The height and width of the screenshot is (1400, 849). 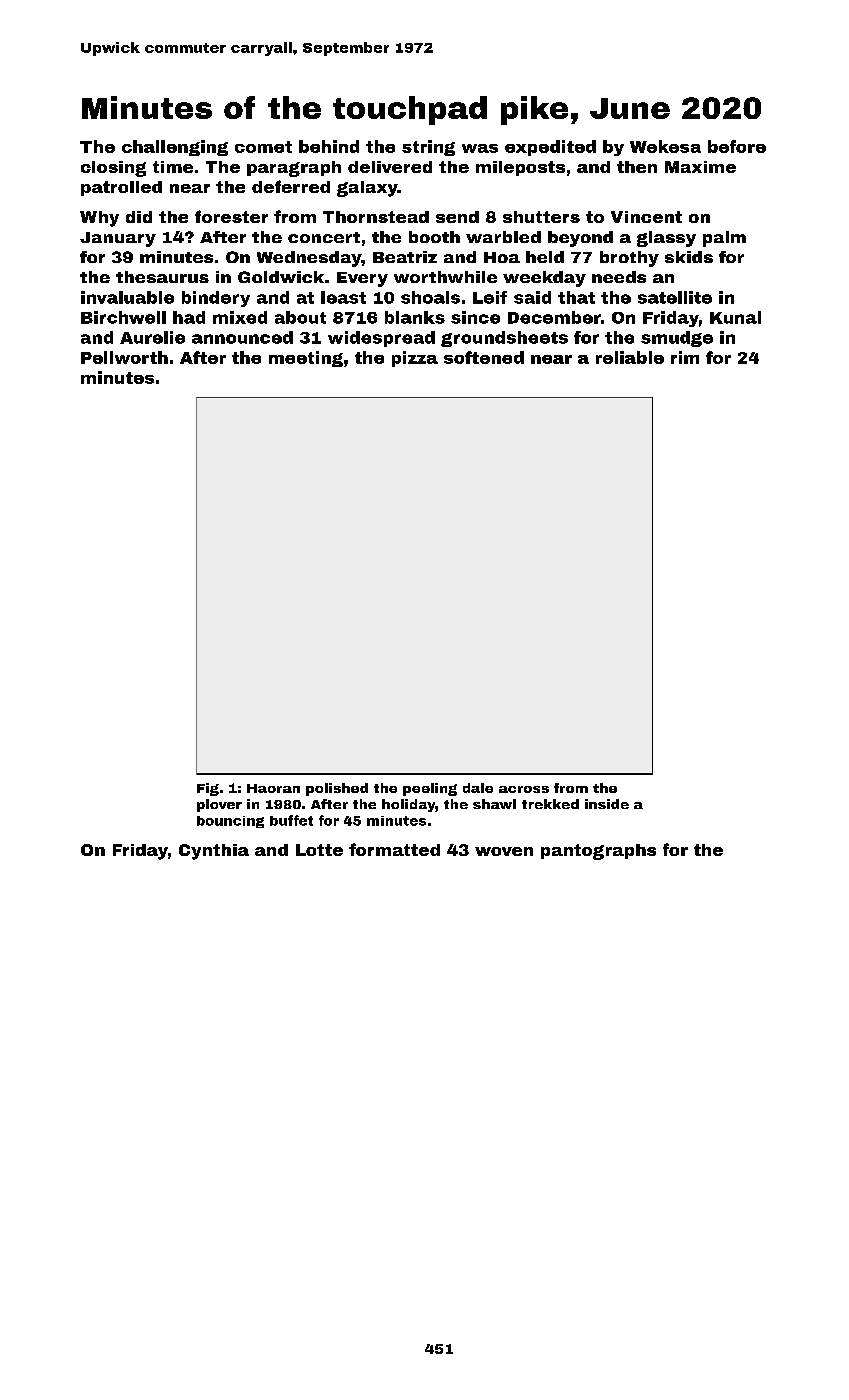 What do you see at coordinates (214, 852) in the screenshot?
I see `Cynthia` at bounding box center [214, 852].
